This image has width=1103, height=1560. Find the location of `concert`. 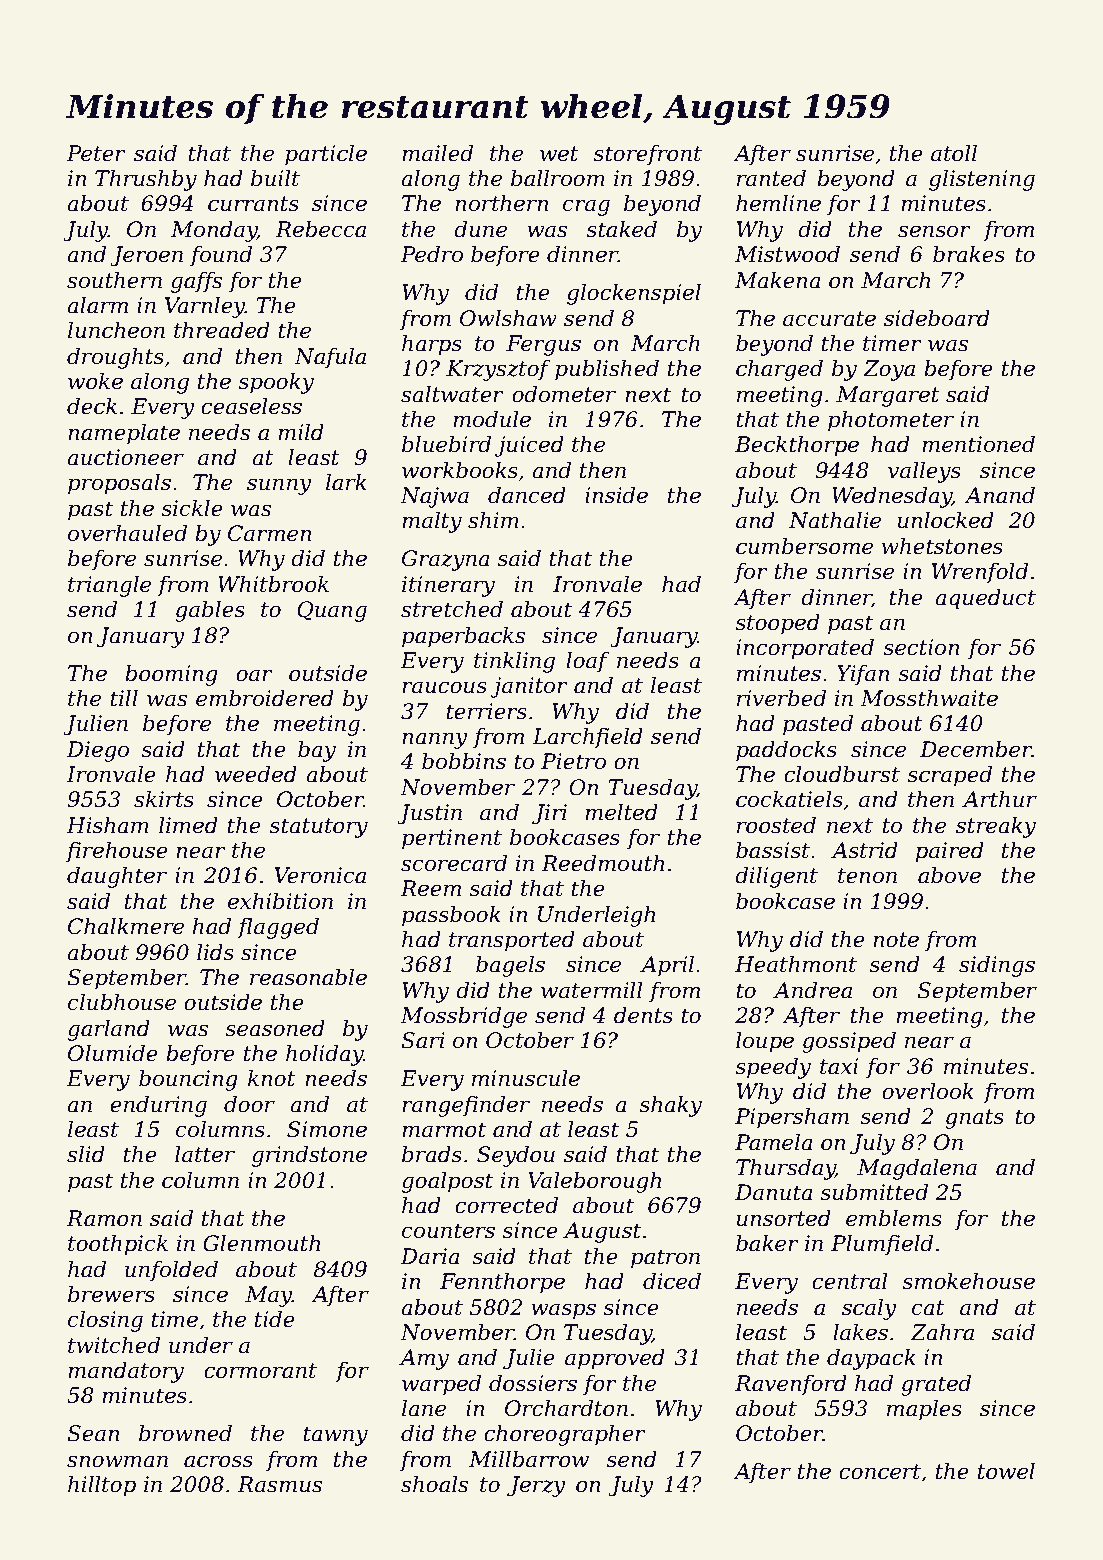

concert is located at coordinates (880, 1472).
